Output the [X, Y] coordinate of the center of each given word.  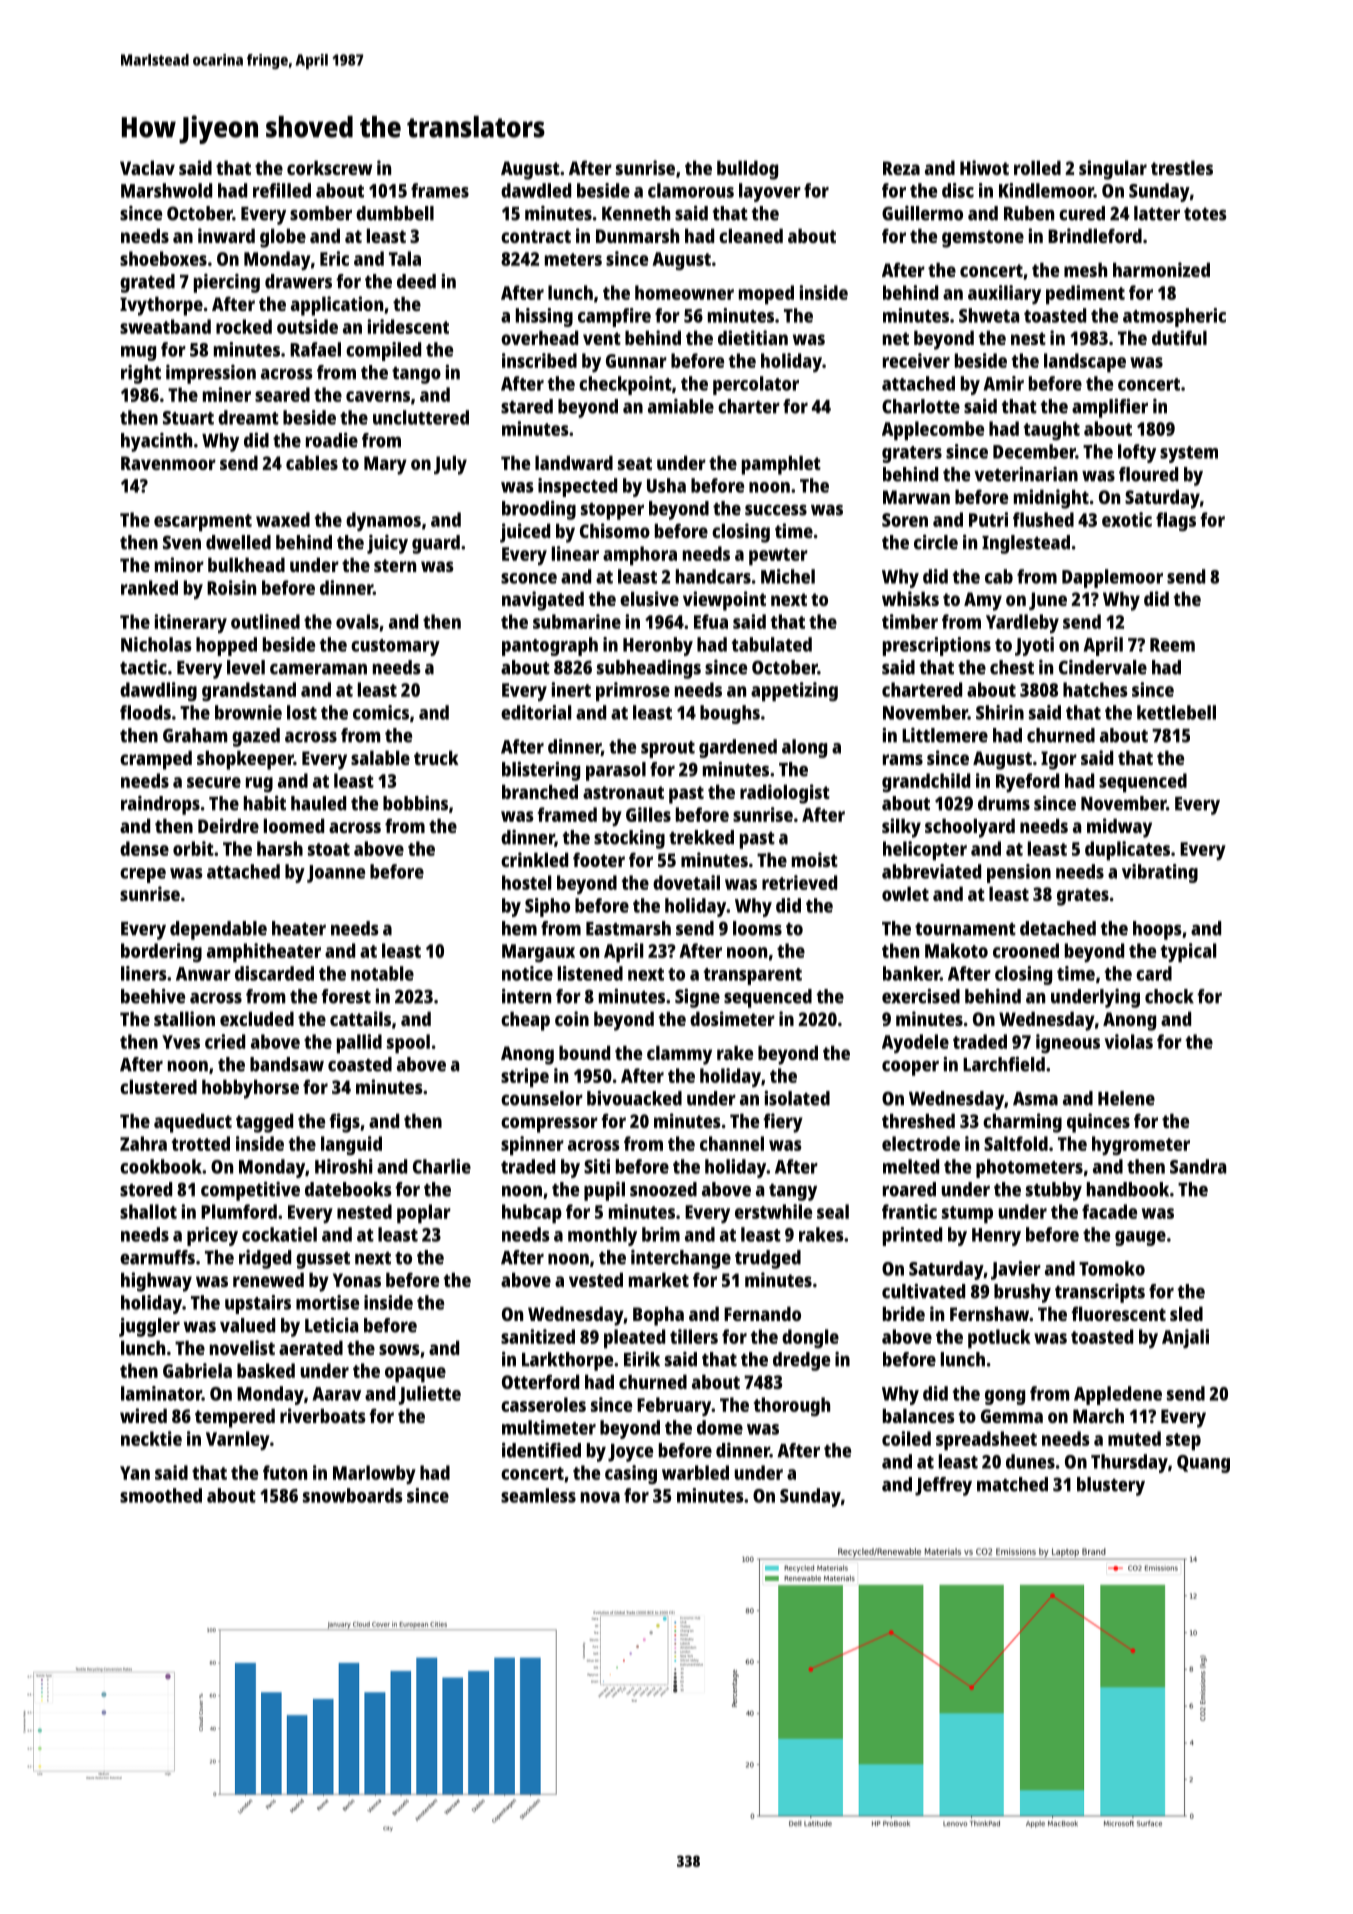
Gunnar [636, 361]
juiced [525, 533]
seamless [538, 1495]
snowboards [353, 1495]
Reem [1172, 645]
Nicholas [156, 644]
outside [307, 326]
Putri [988, 519]
